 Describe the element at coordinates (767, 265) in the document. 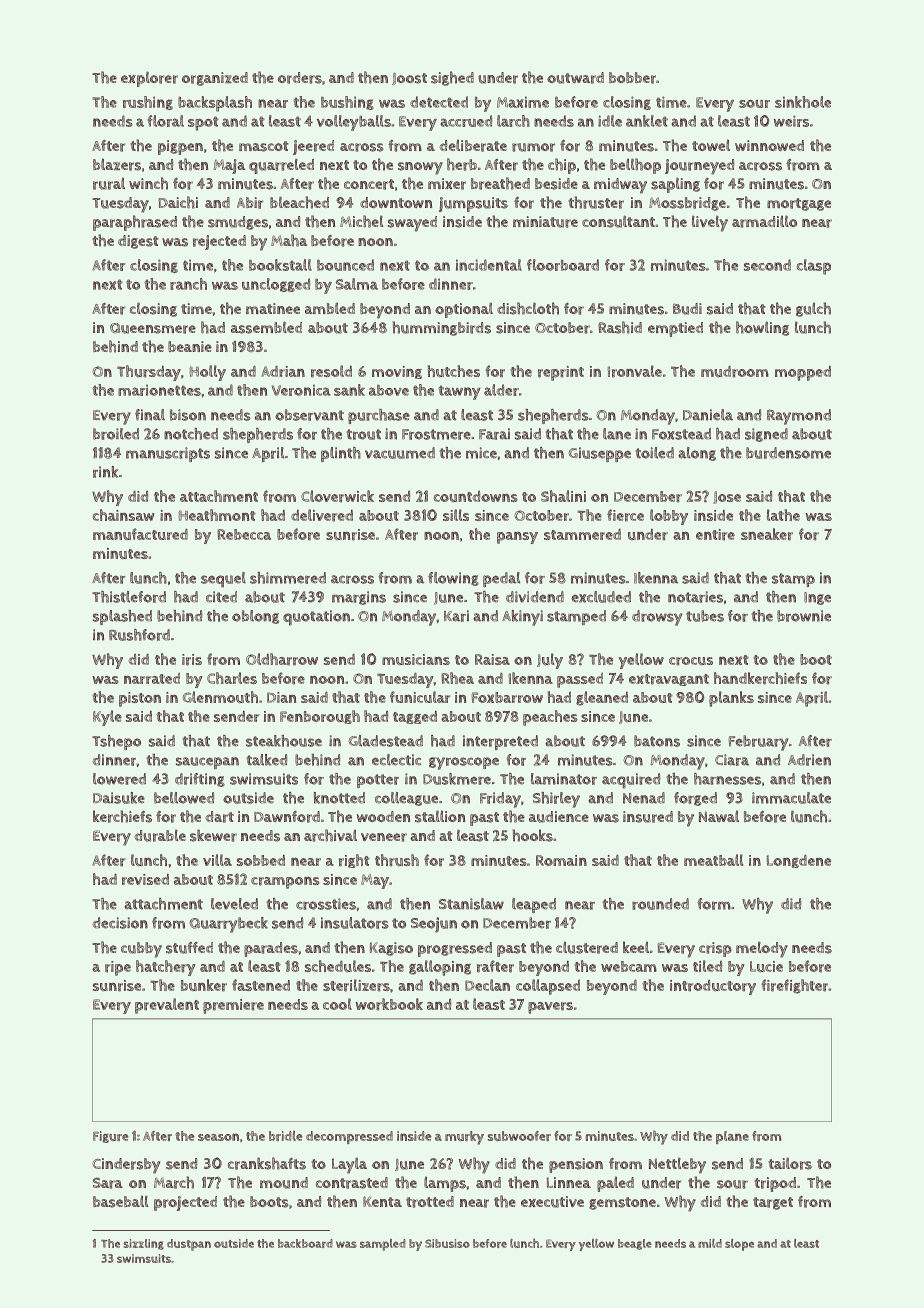

I see `second` at that location.
